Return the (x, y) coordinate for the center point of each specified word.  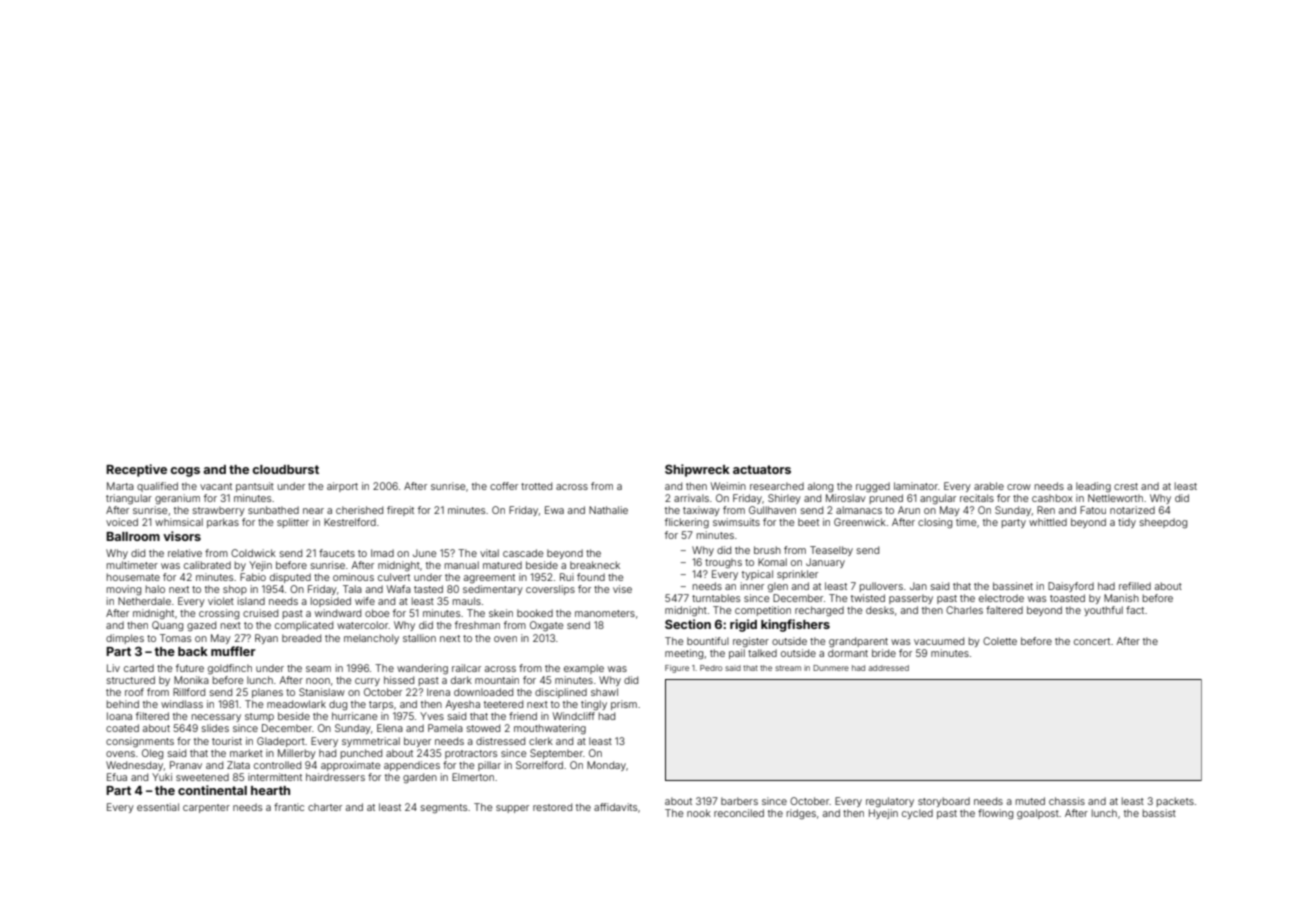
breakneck (595, 565)
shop (235, 590)
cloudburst (285, 469)
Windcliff (574, 716)
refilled (1135, 586)
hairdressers (335, 777)
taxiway (701, 511)
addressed (888, 668)
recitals (977, 498)
